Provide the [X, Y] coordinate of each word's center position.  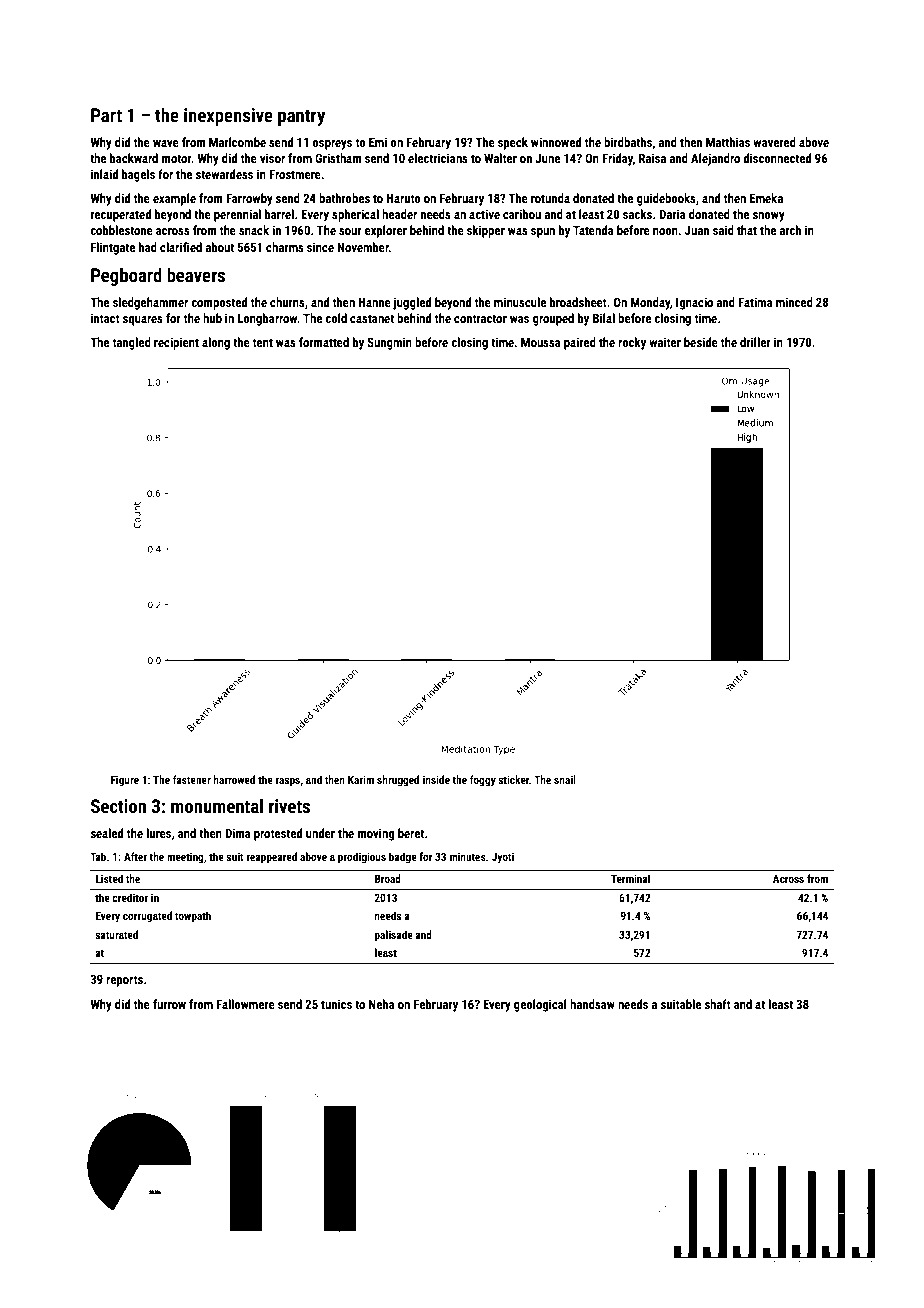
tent [263, 342]
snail [565, 779]
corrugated [147, 917]
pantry [301, 117]
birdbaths [628, 142]
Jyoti [503, 858]
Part [106, 115]
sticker [514, 779]
